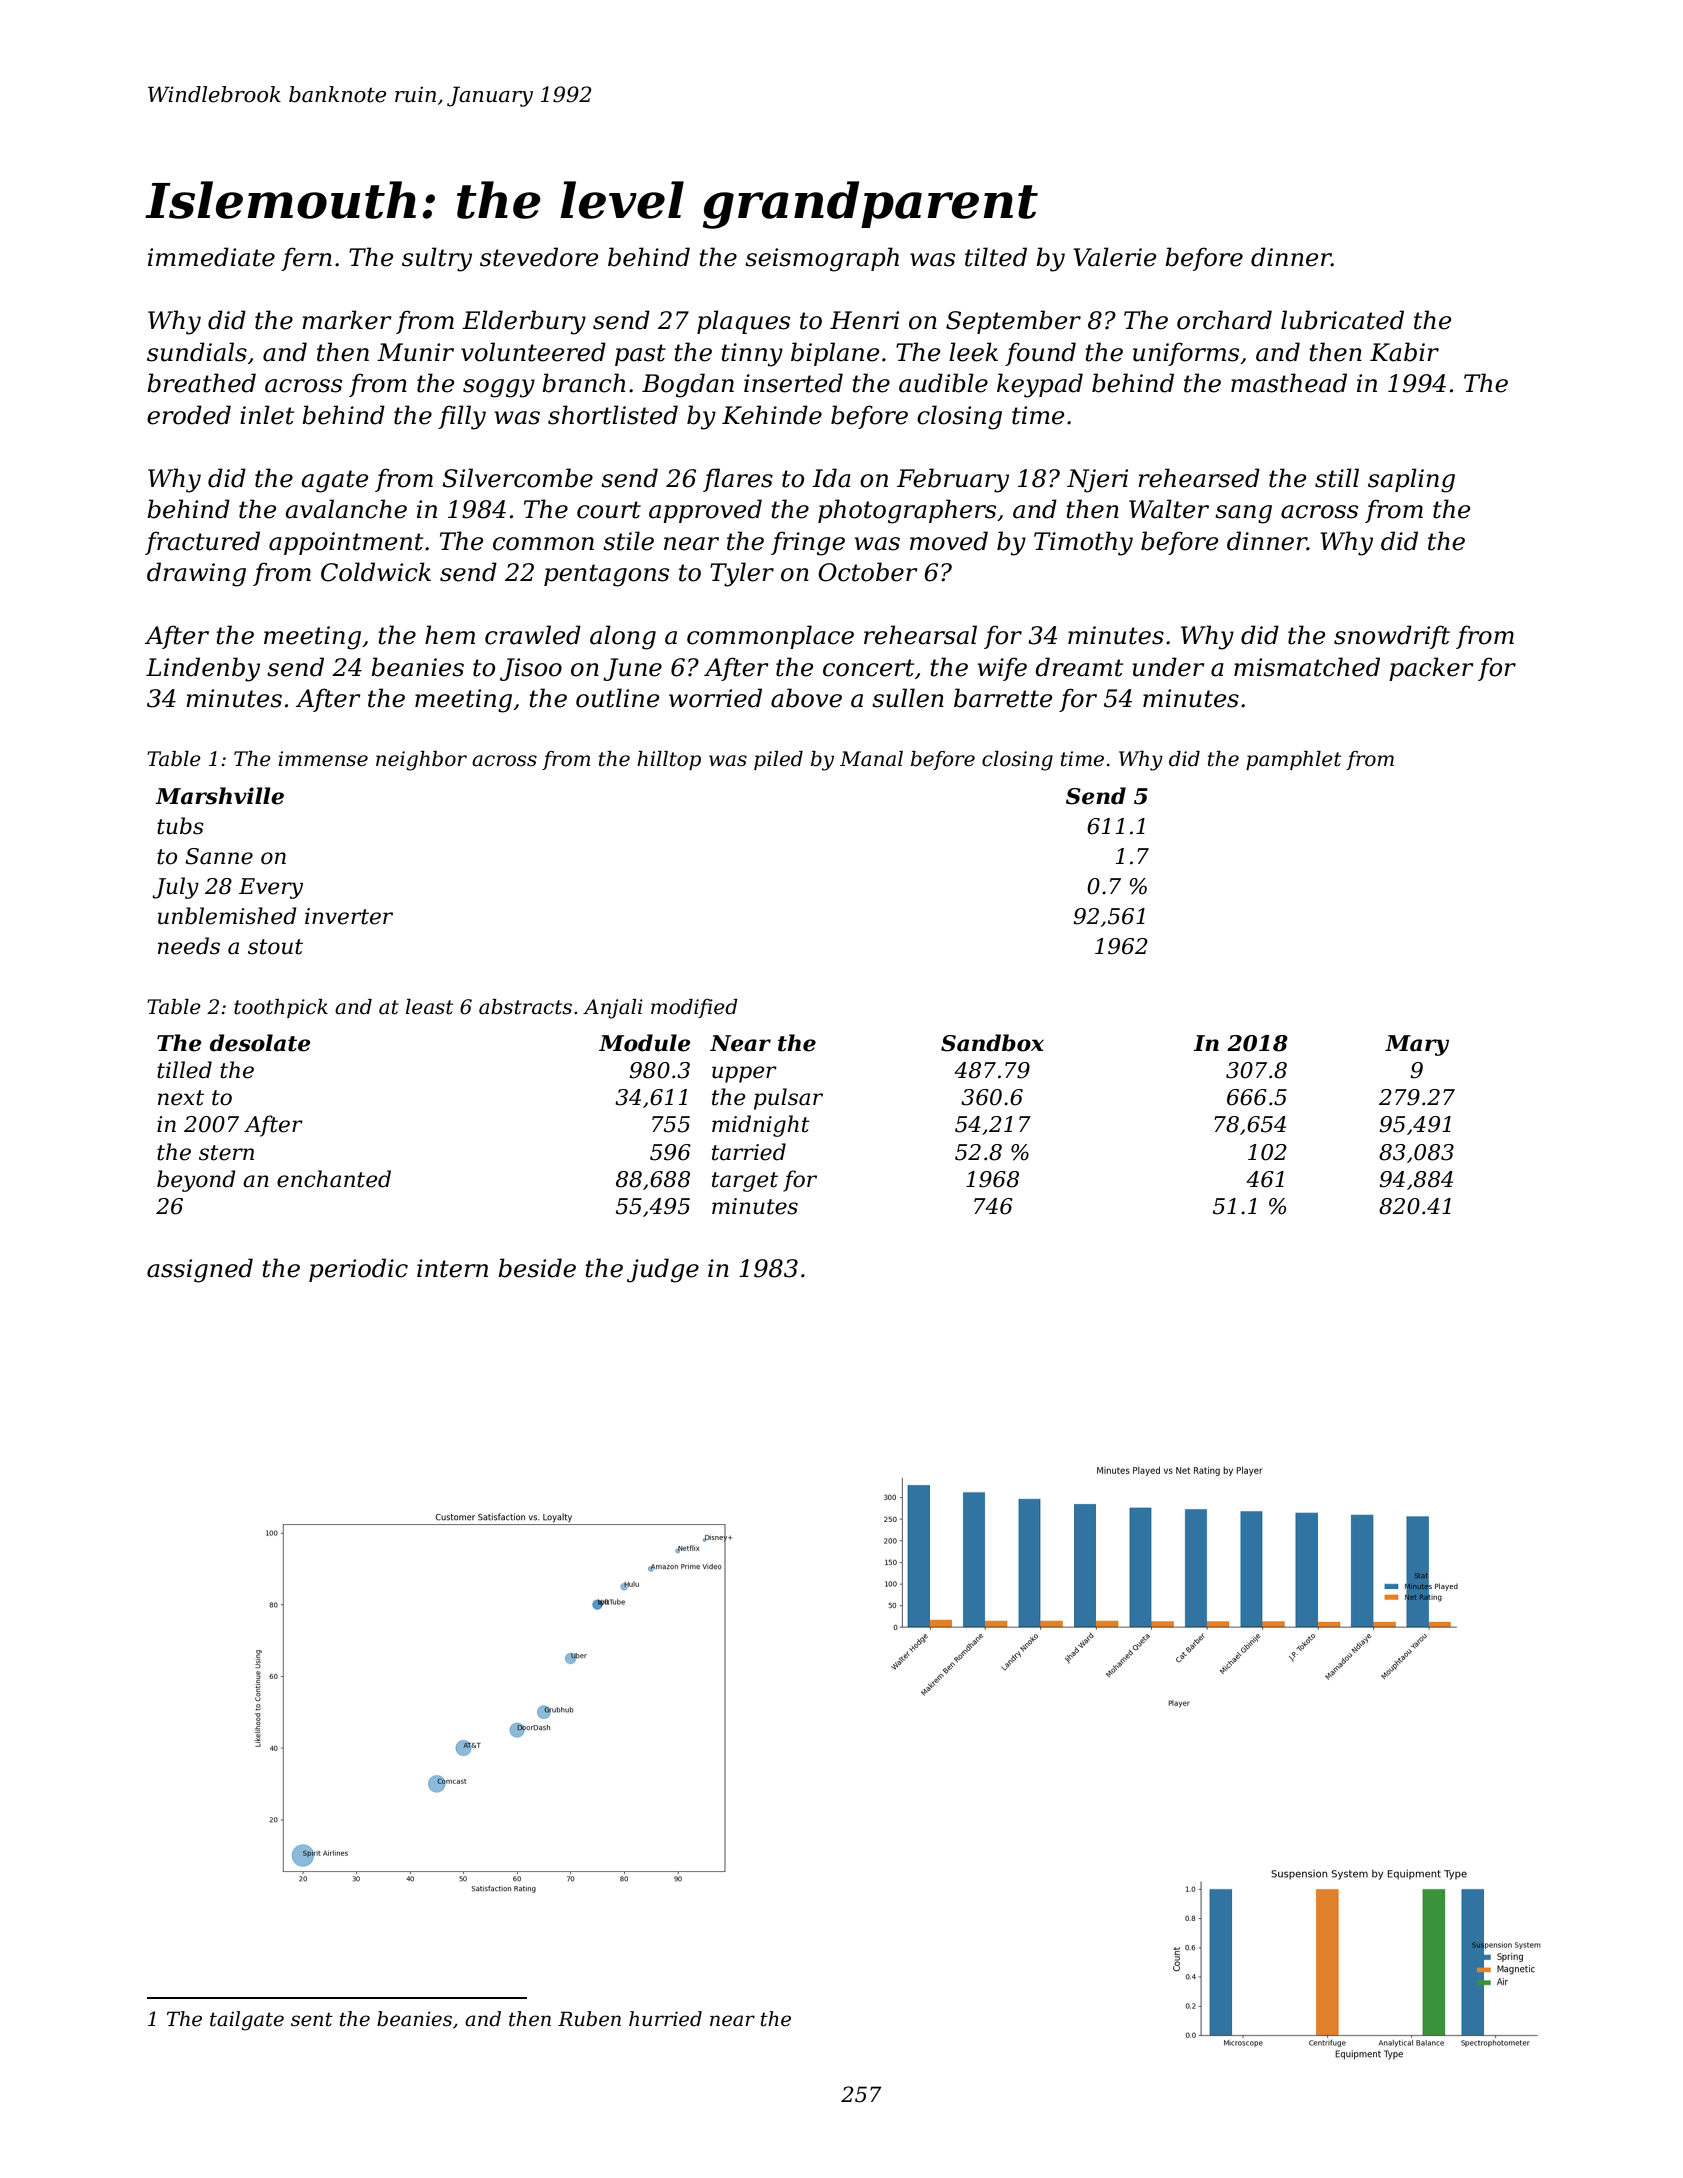  I want to click on Valerie, so click(1114, 257).
